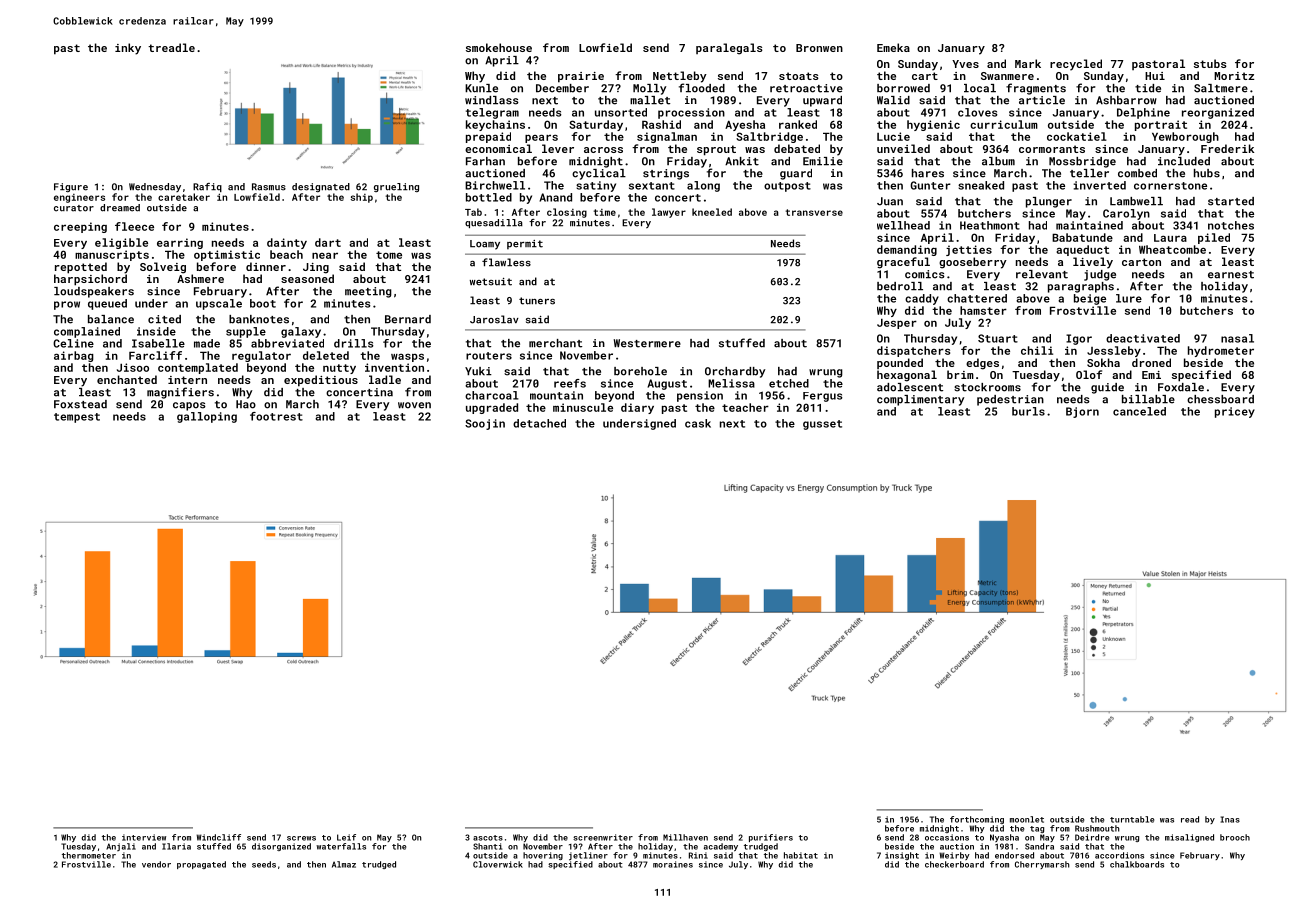  What do you see at coordinates (218, 837) in the screenshot?
I see `Windcliff` at bounding box center [218, 837].
